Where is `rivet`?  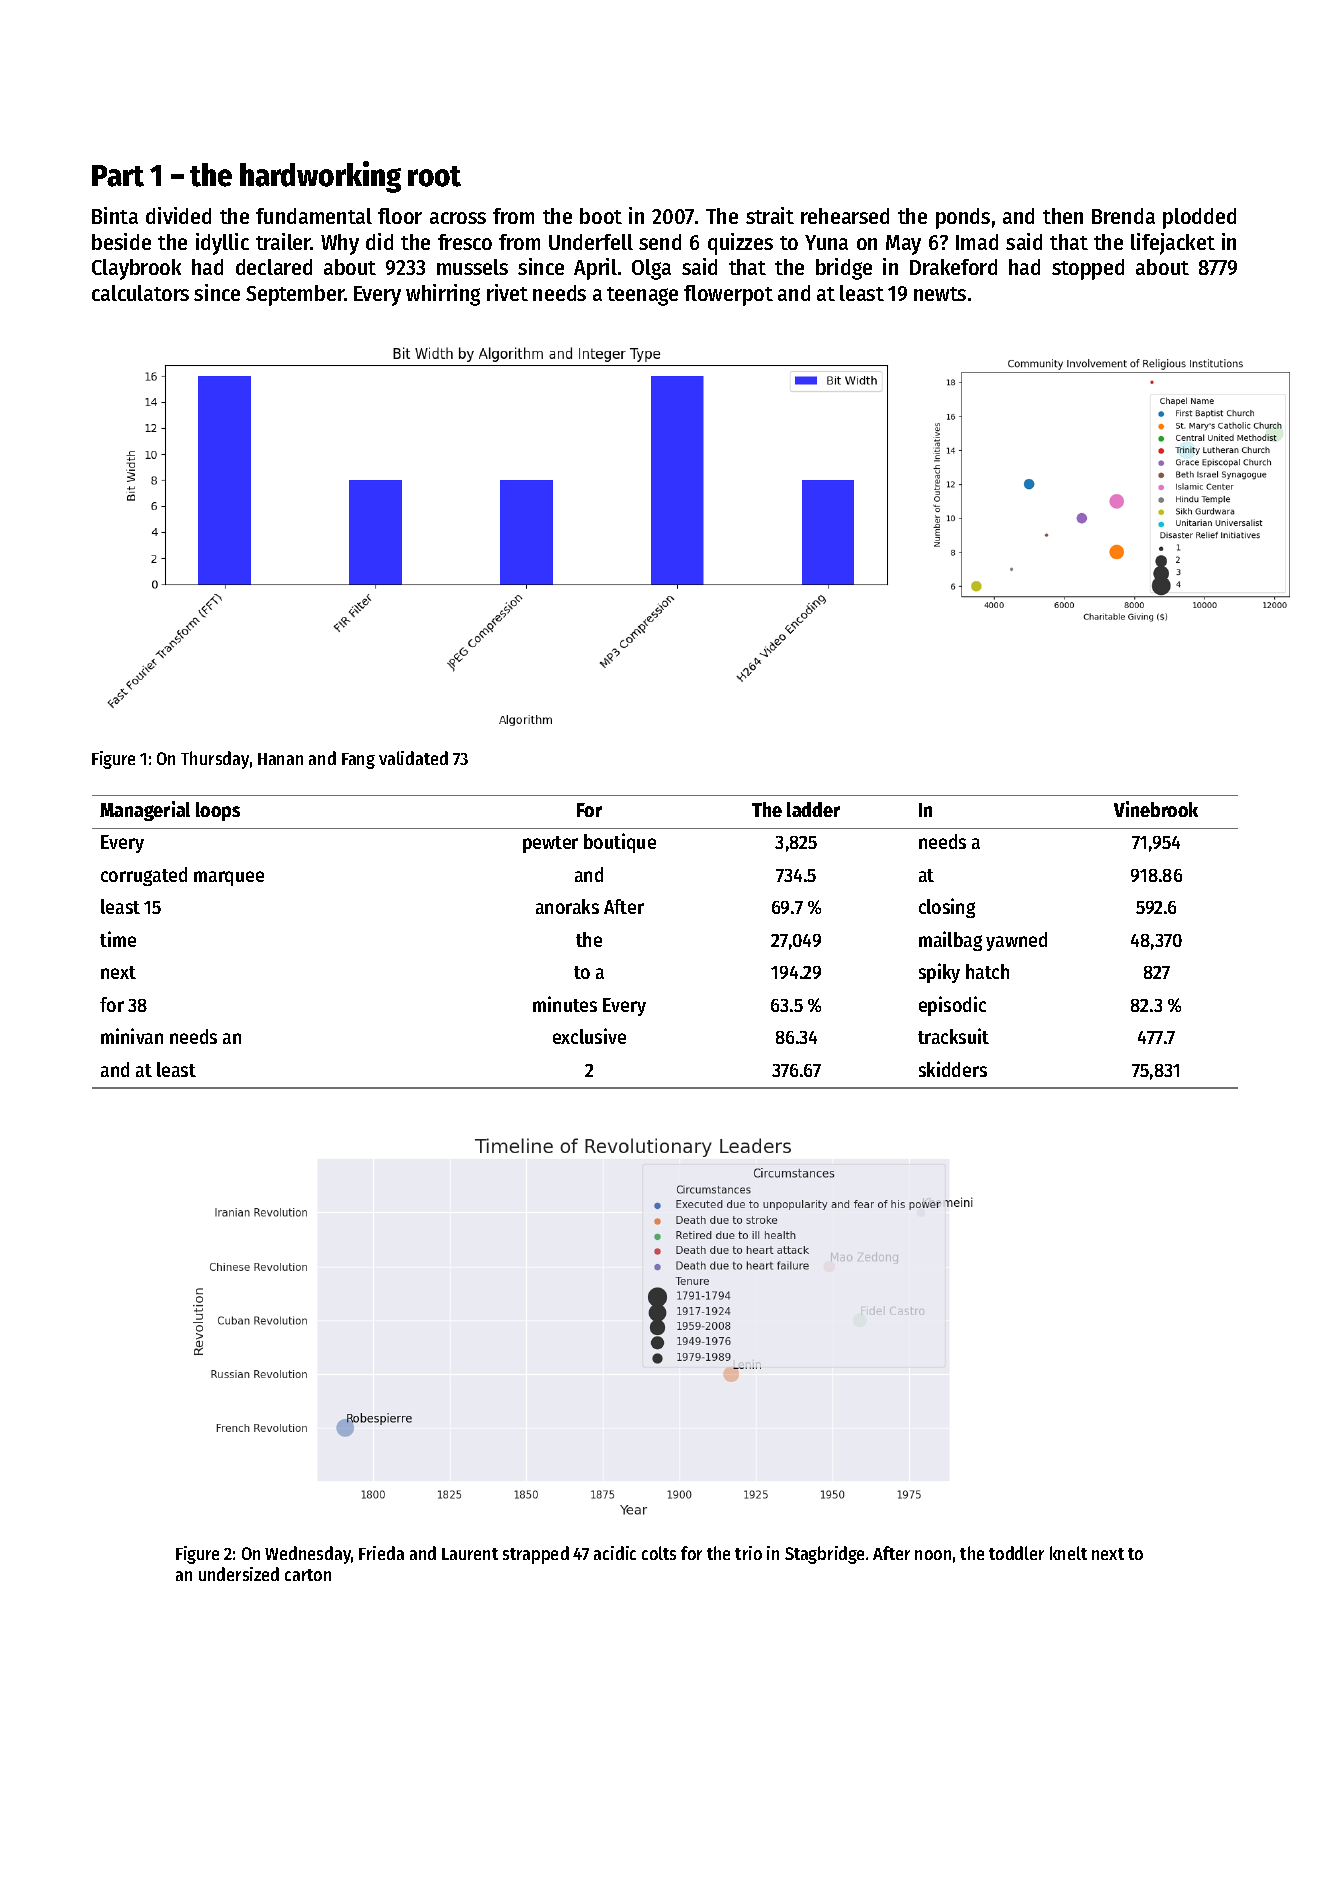 rivet is located at coordinates (507, 292).
